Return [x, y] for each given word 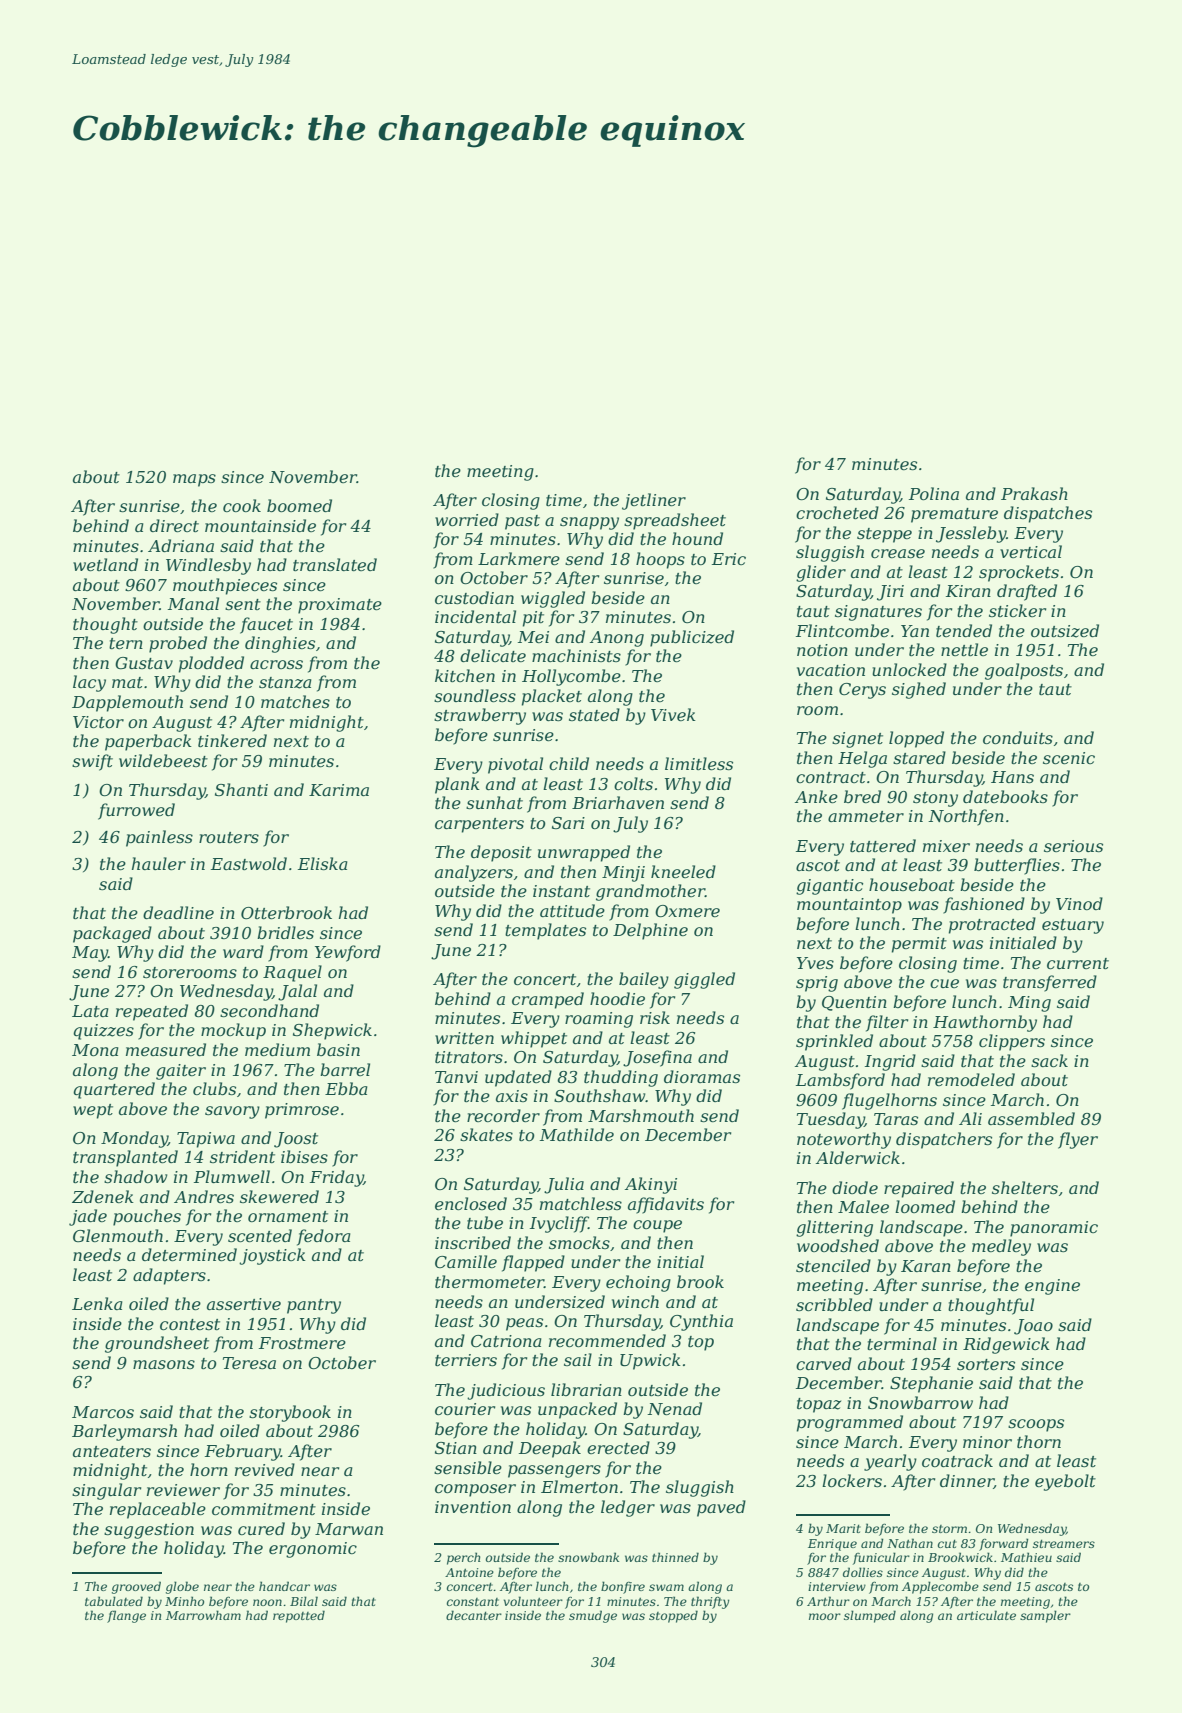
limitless [699, 763]
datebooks [1005, 796]
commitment [264, 1509]
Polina [934, 493]
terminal [902, 1343]
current [1078, 963]
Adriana [181, 545]
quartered [114, 1090]
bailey [644, 980]
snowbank [588, 1557]
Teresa [249, 1363]
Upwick [650, 1361]
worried [467, 519]
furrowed [136, 811]
